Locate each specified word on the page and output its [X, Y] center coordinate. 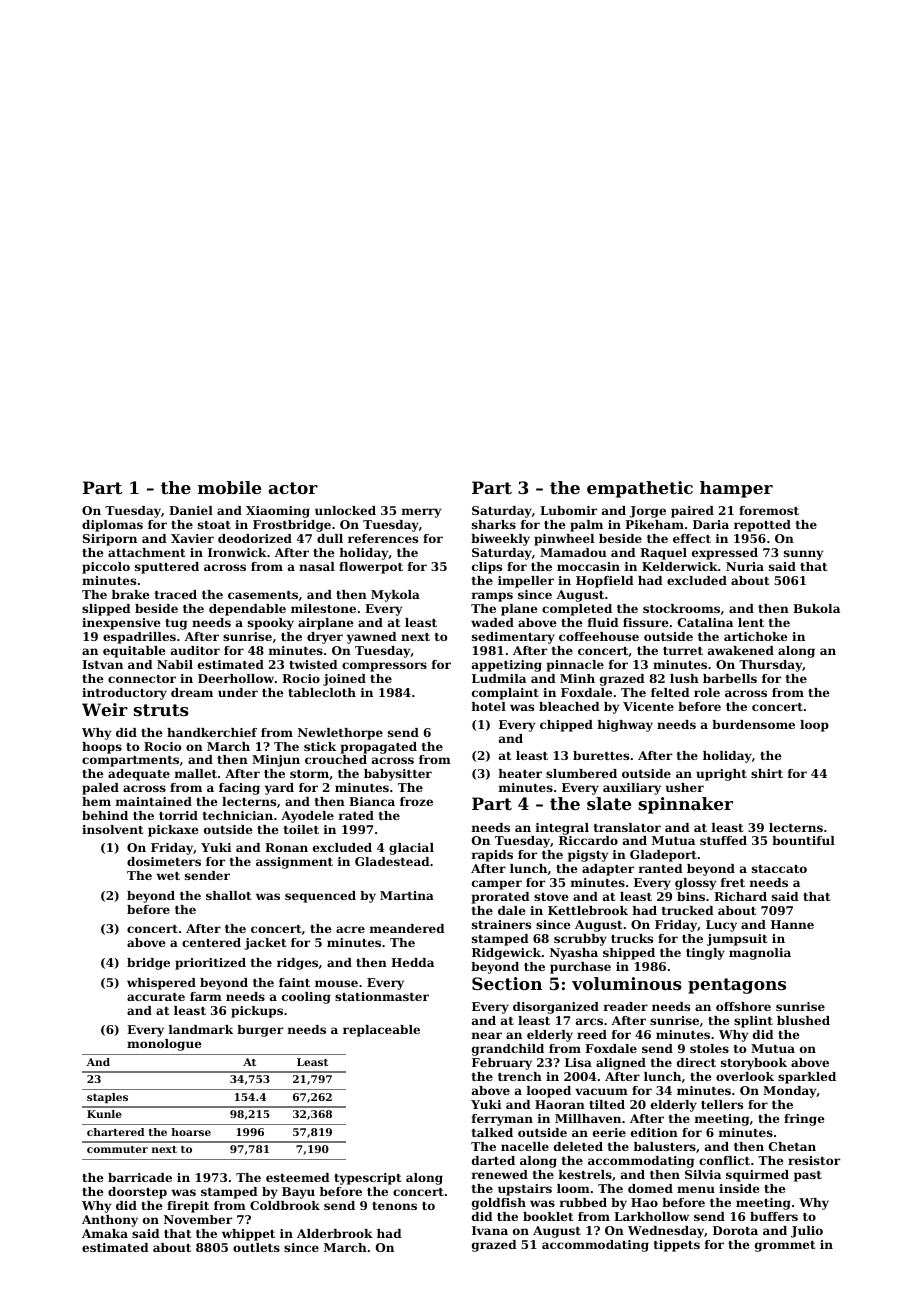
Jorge [647, 512]
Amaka [105, 1233]
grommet [785, 1246]
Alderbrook [335, 1233]
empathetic [640, 489]
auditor [195, 650]
